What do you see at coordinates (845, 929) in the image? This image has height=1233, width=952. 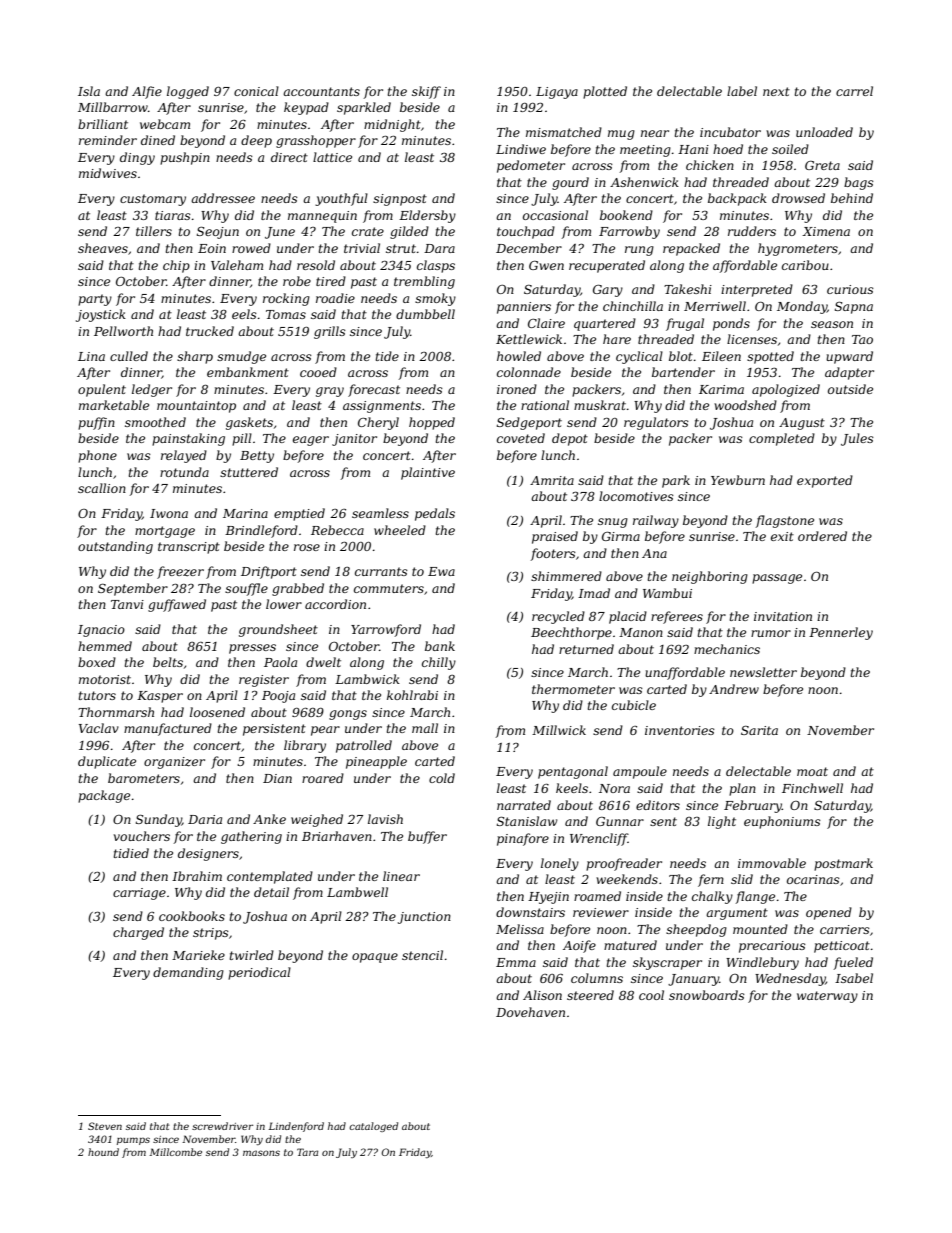 I see `carriers` at bounding box center [845, 929].
